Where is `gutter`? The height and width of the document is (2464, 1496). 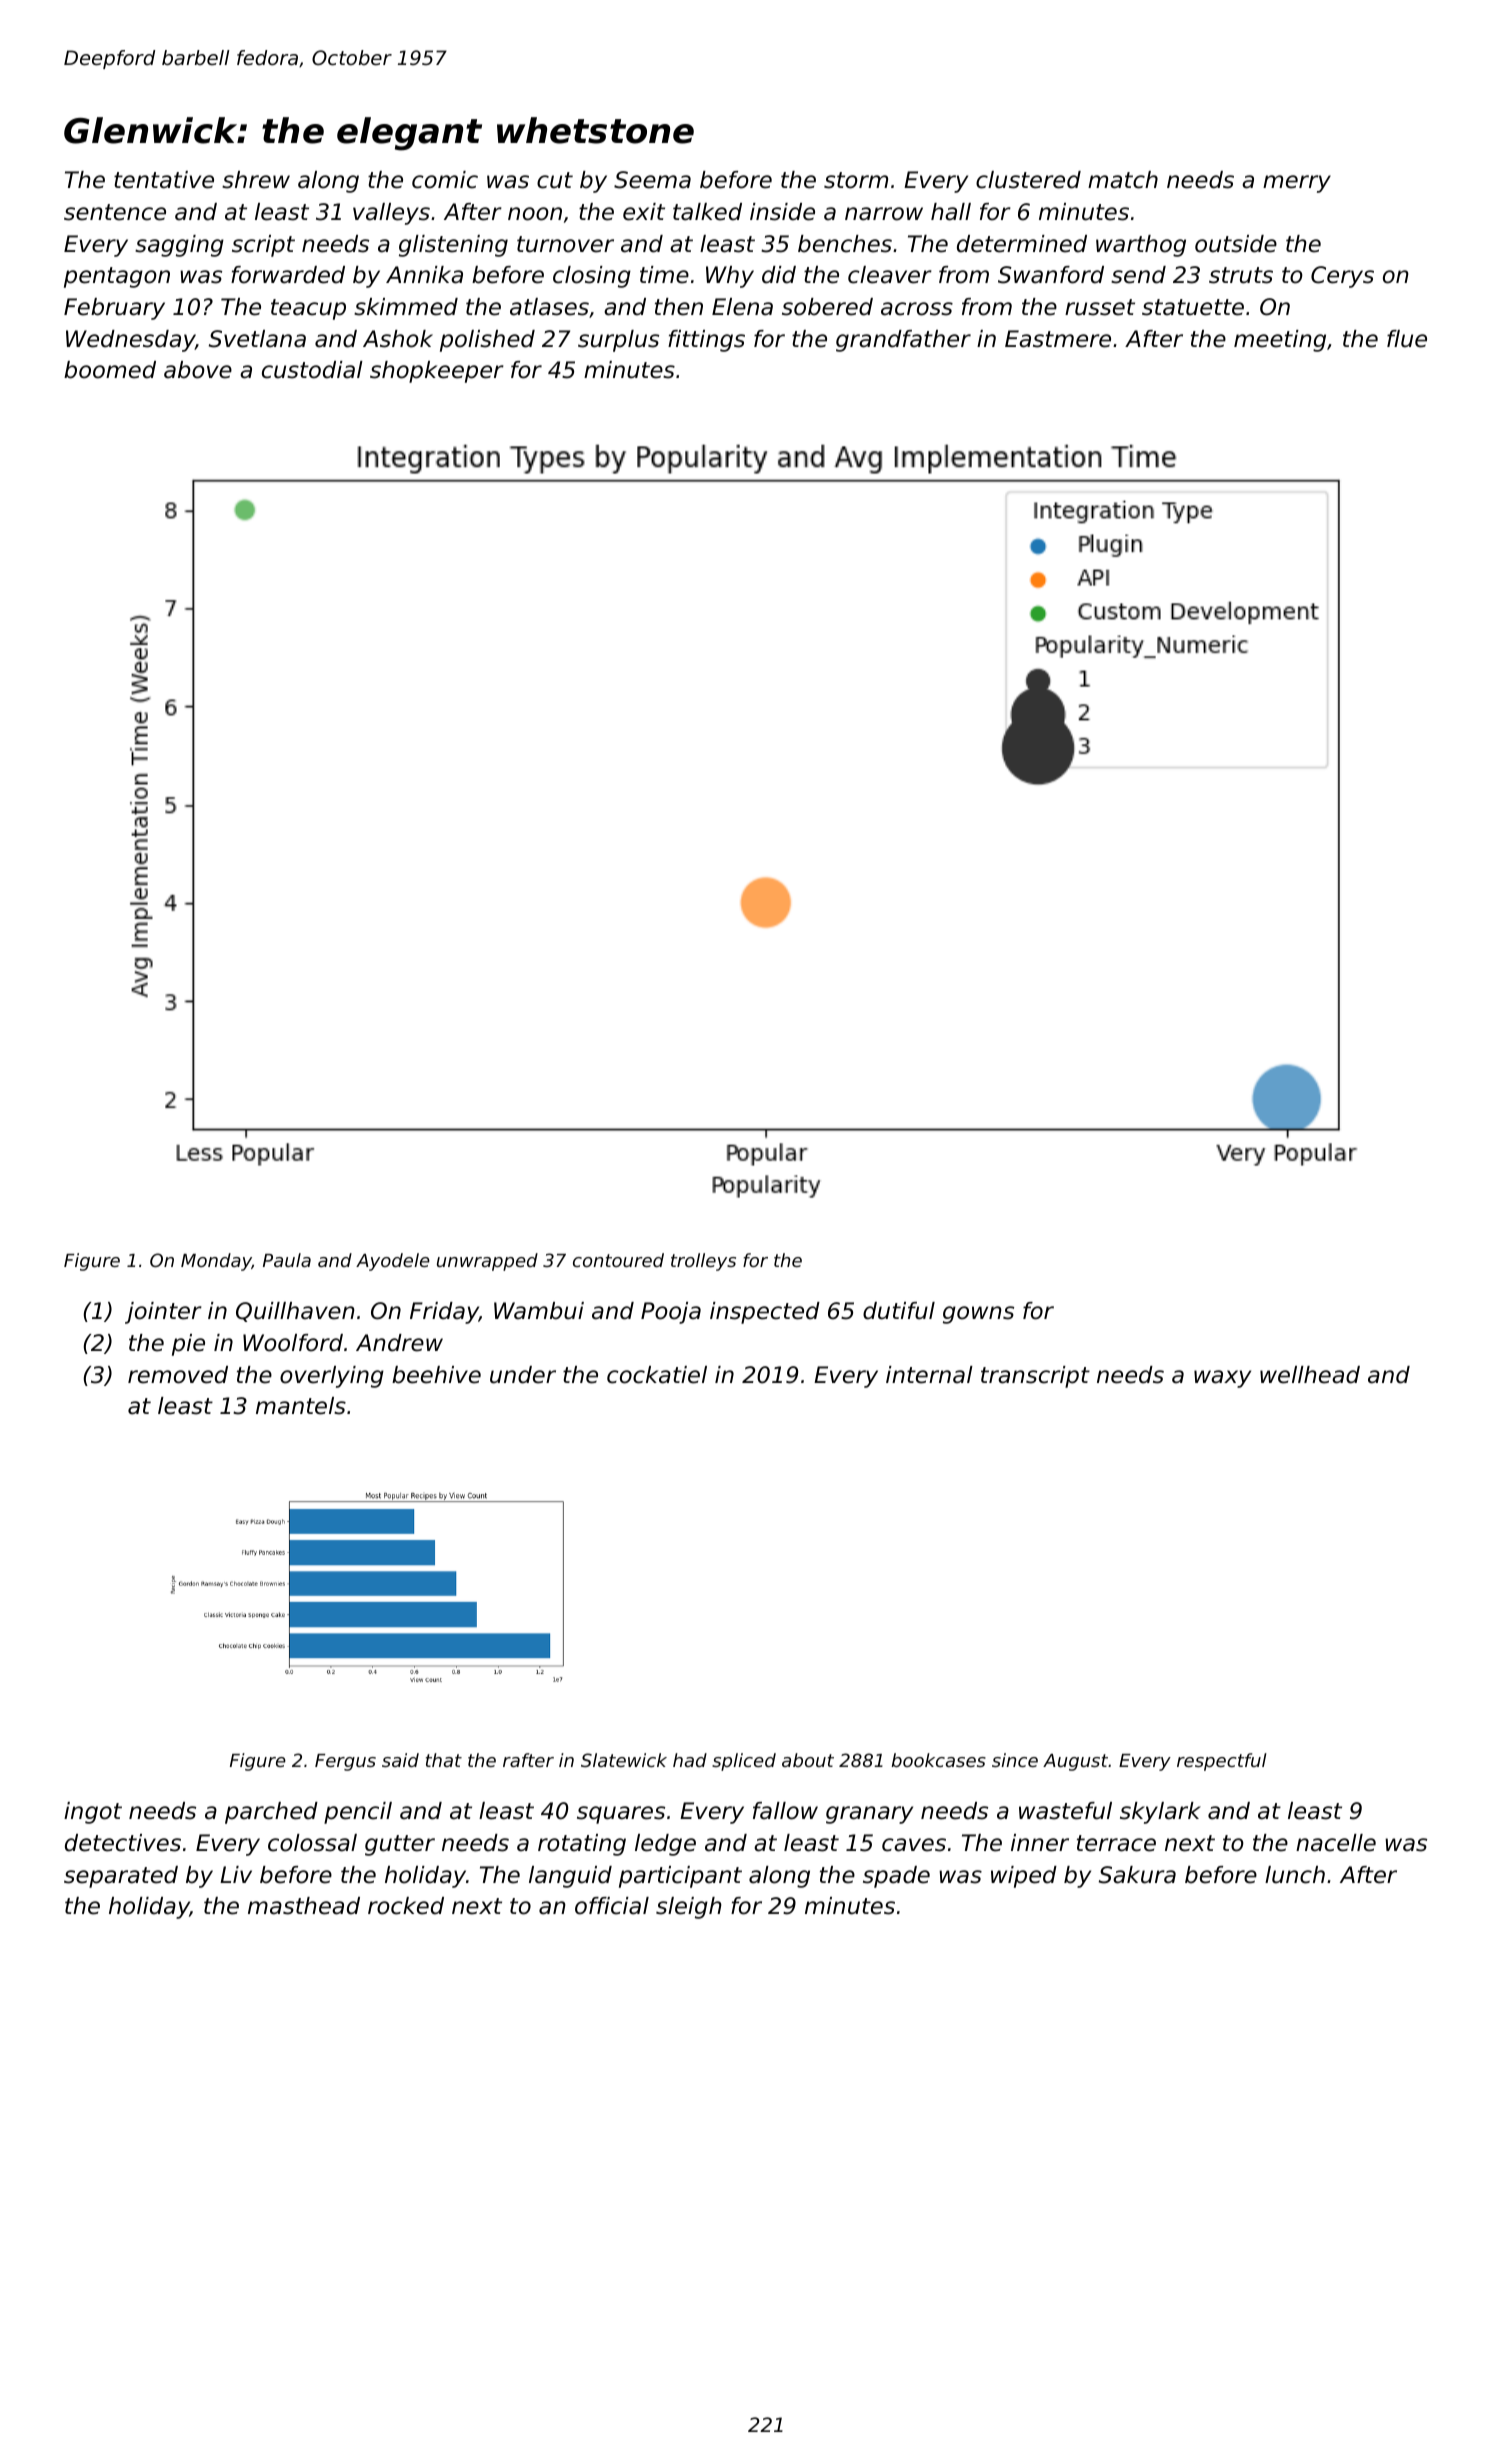
gutter is located at coordinates (400, 1845).
